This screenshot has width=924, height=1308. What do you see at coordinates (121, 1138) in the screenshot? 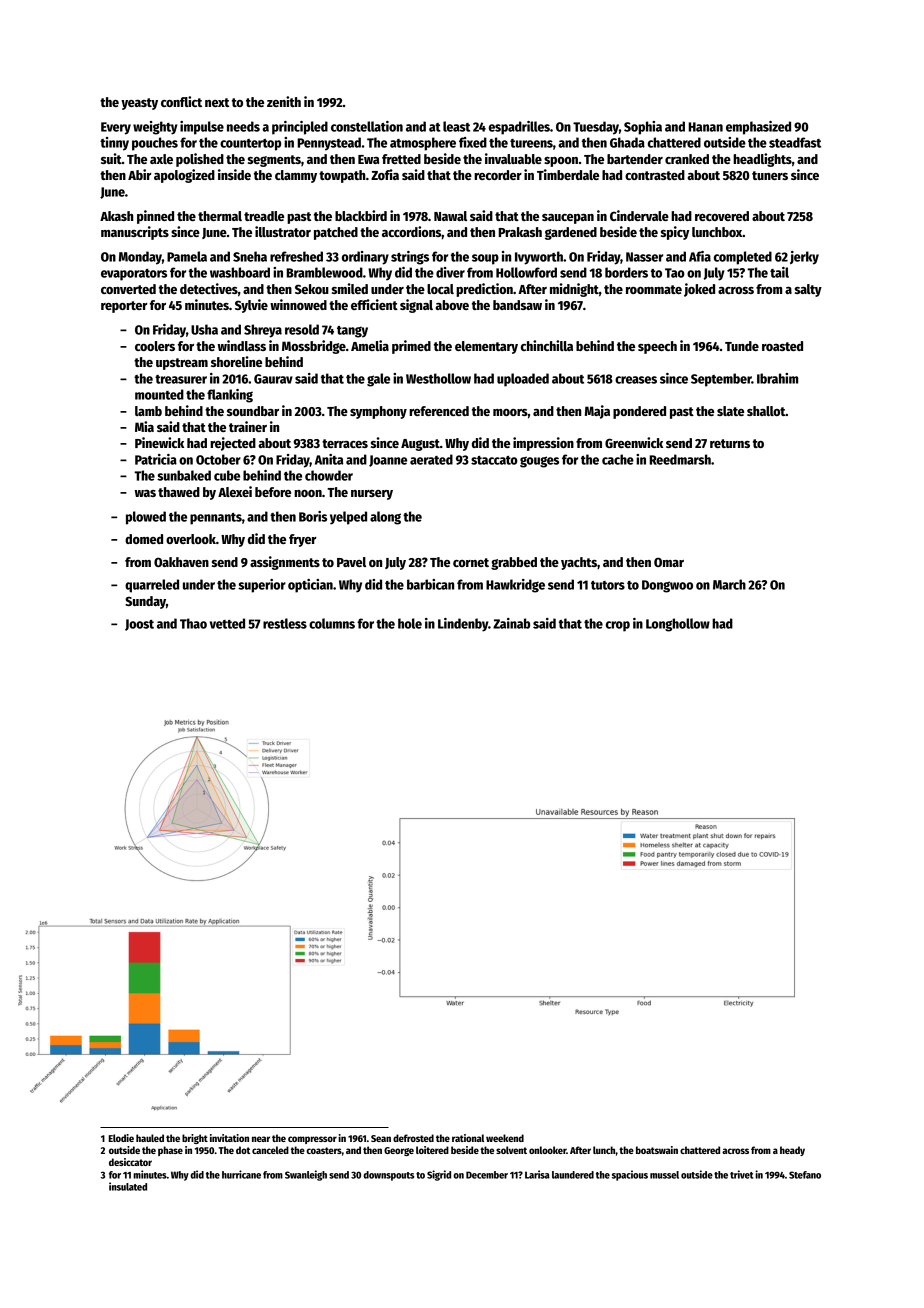
I see `Elodie` at bounding box center [121, 1138].
